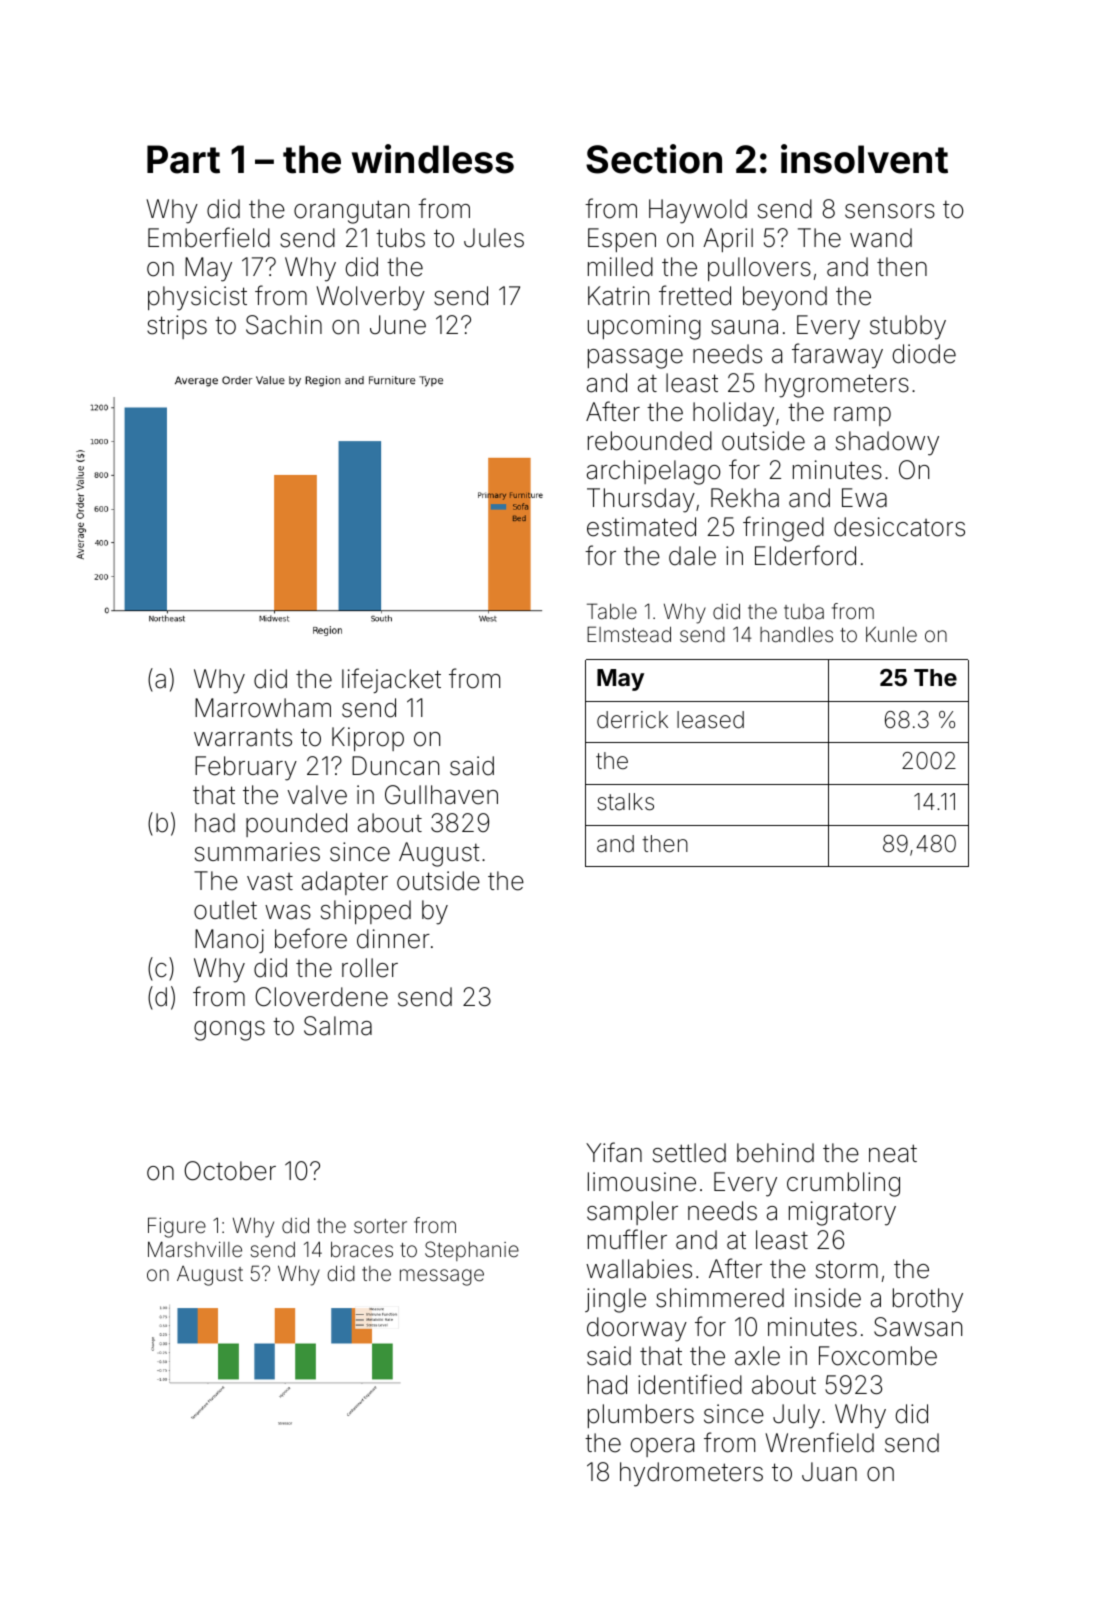 The height and width of the screenshot is (1614, 1114). I want to click on passage, so click(635, 359).
